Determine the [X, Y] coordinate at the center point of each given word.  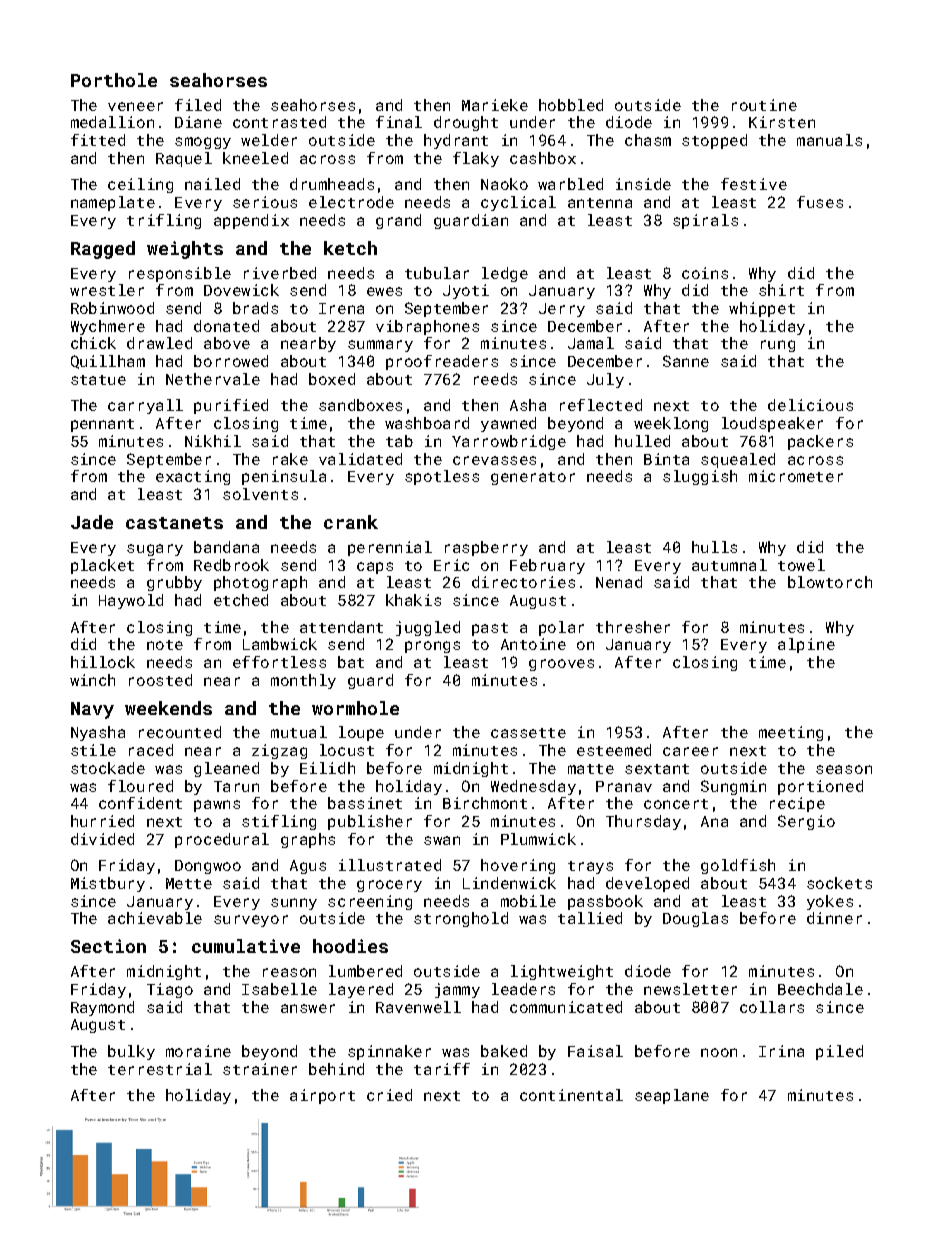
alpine [806, 645]
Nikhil [213, 441]
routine [764, 105]
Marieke [495, 105]
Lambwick [280, 644]
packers [820, 442]
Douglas [695, 919]
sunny [294, 904]
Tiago [170, 990]
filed [198, 105]
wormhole [355, 708]
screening [370, 902]
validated [360, 459]
